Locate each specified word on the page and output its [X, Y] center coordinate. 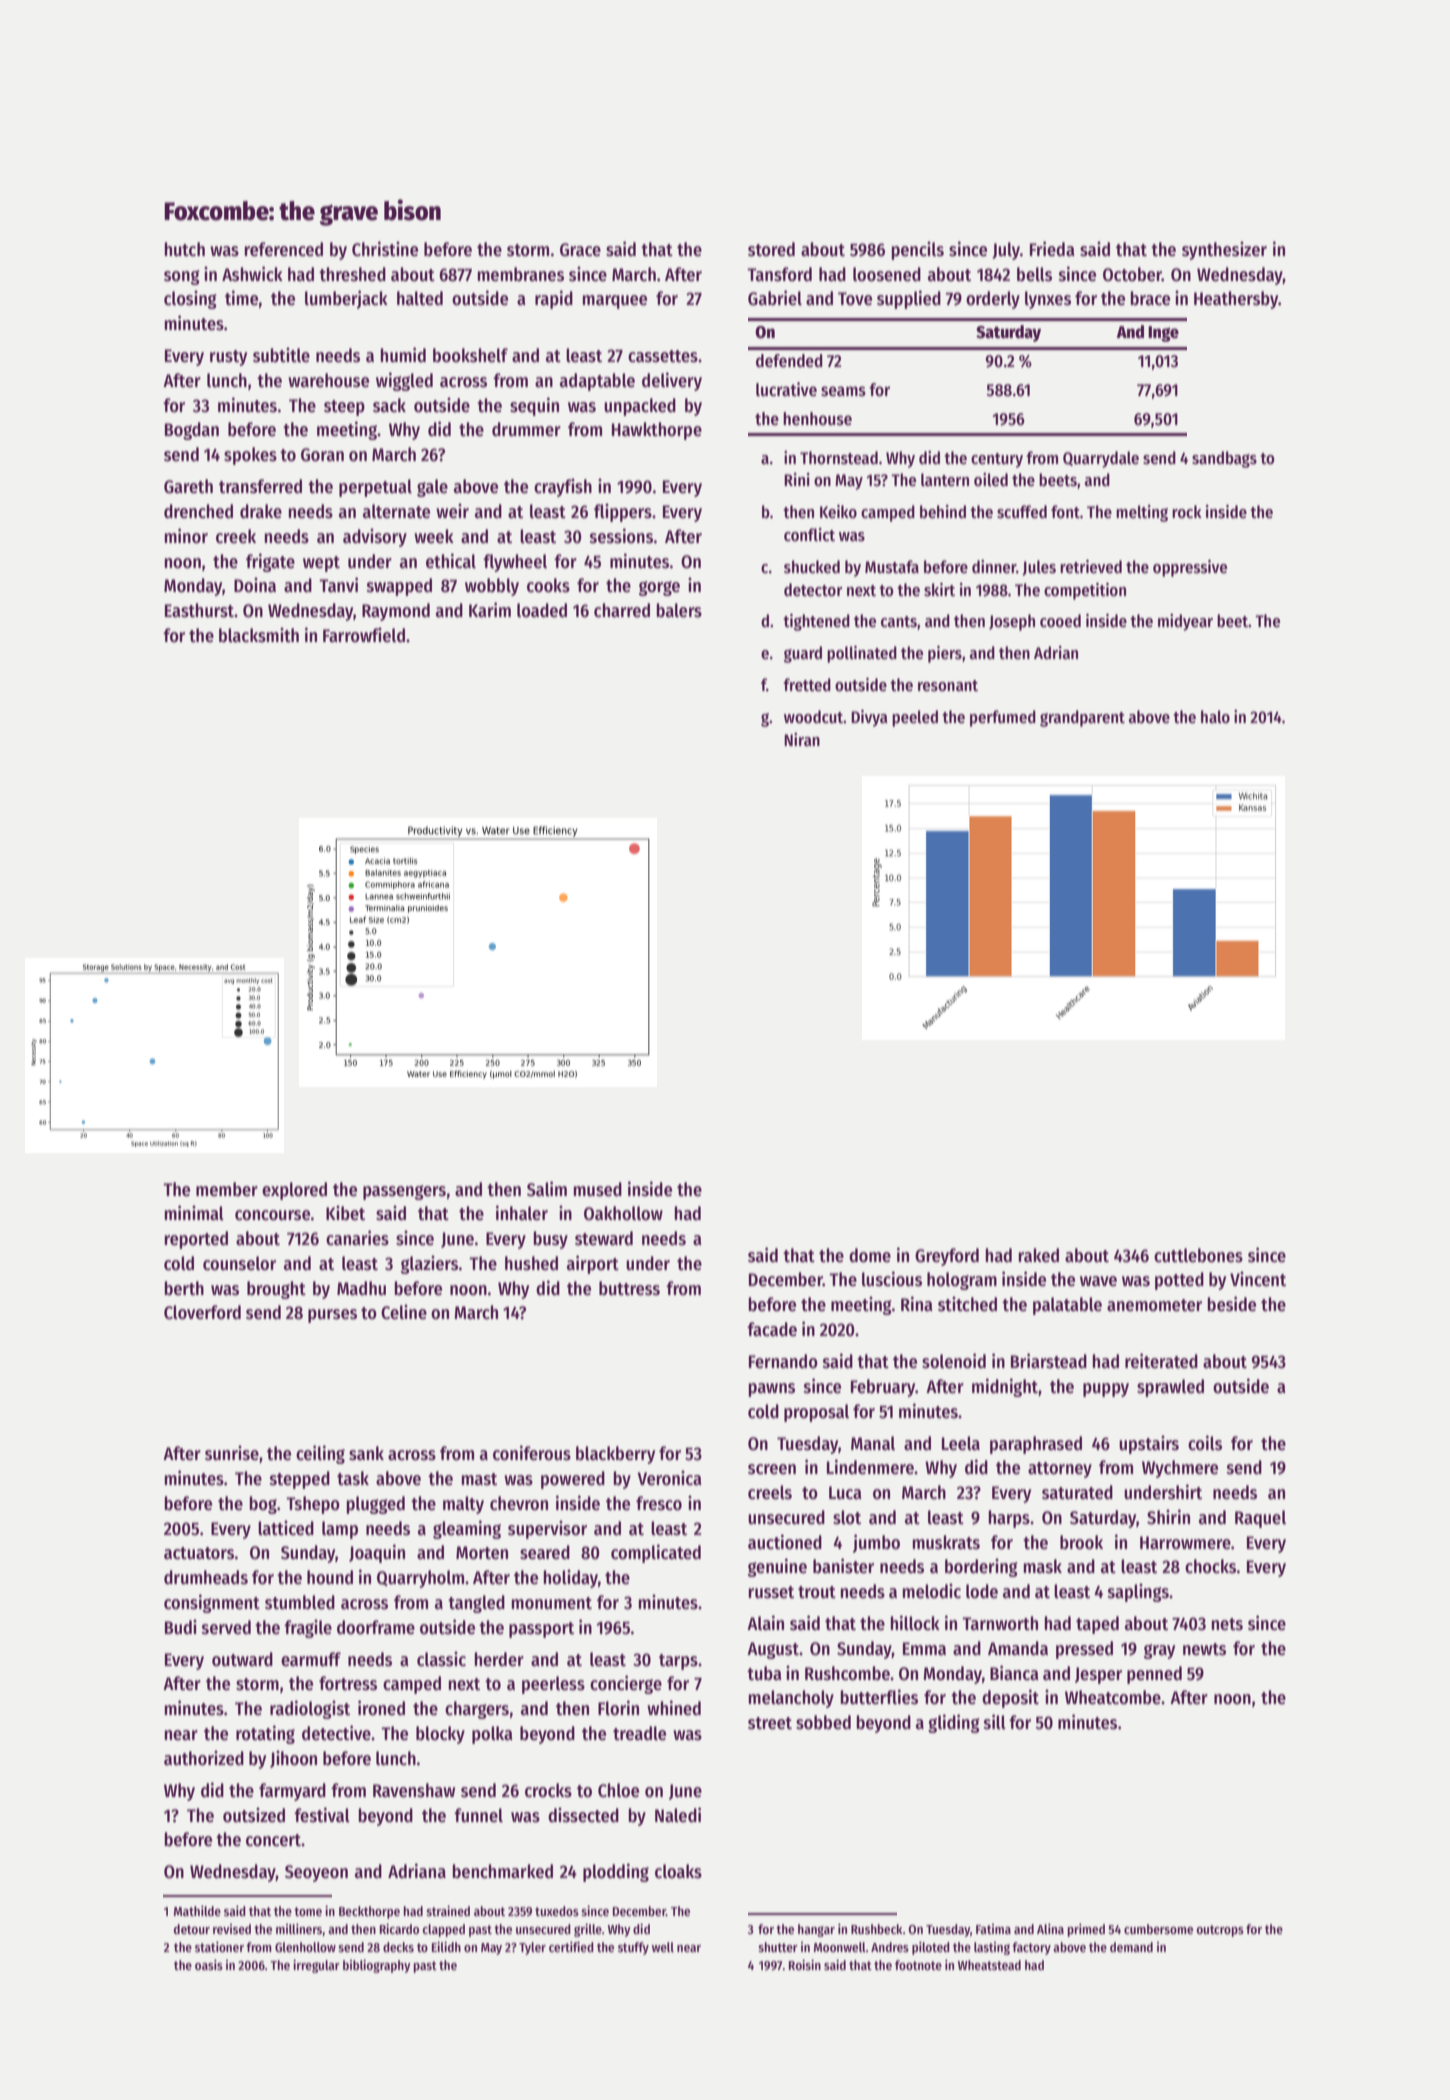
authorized [204, 1758]
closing [190, 299]
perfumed [1003, 718]
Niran [802, 740]
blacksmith [259, 635]
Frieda [1052, 249]
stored [771, 249]
